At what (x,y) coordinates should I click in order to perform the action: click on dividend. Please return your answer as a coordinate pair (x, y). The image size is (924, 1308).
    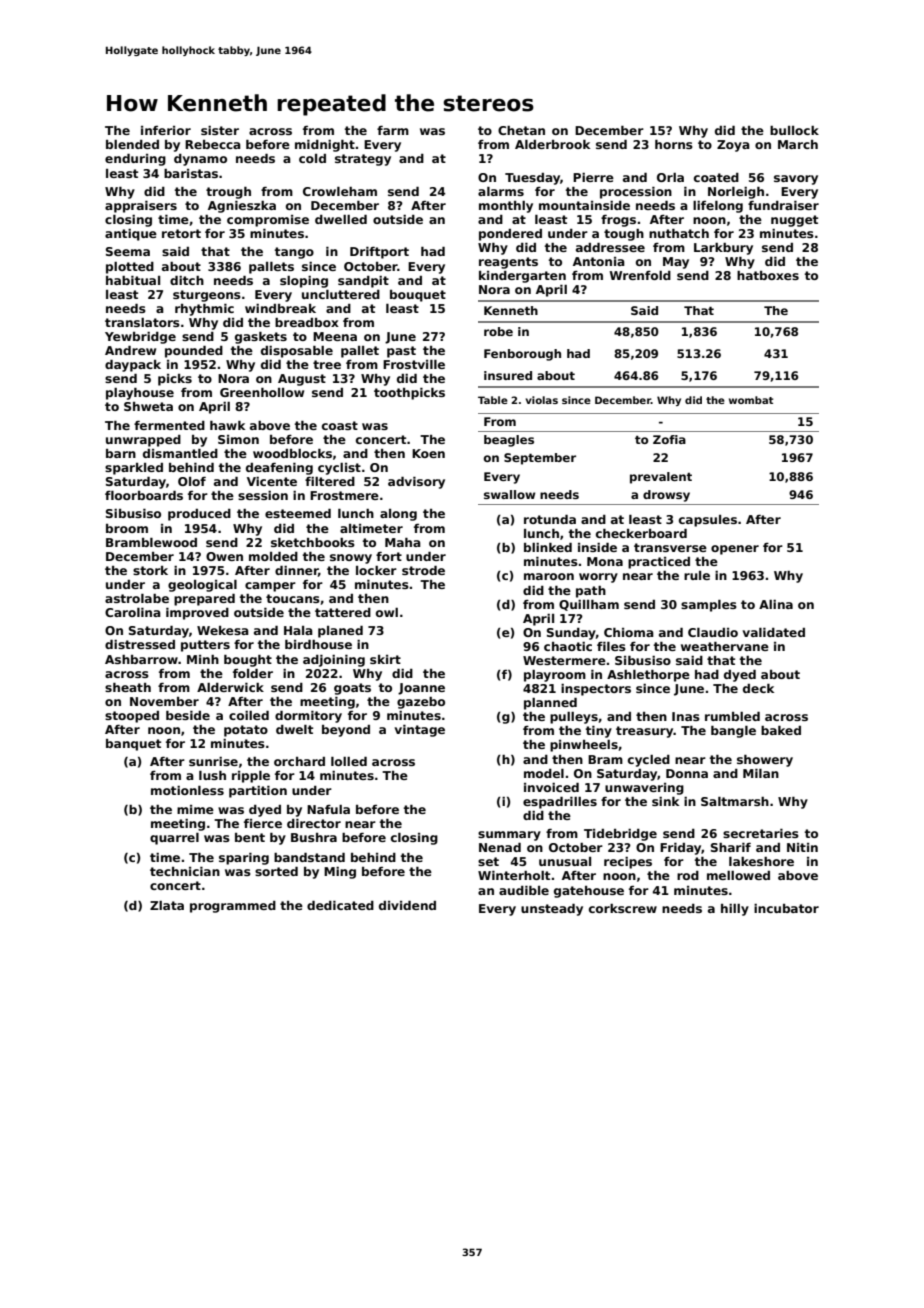
    Looking at the image, I should click on (407, 905).
